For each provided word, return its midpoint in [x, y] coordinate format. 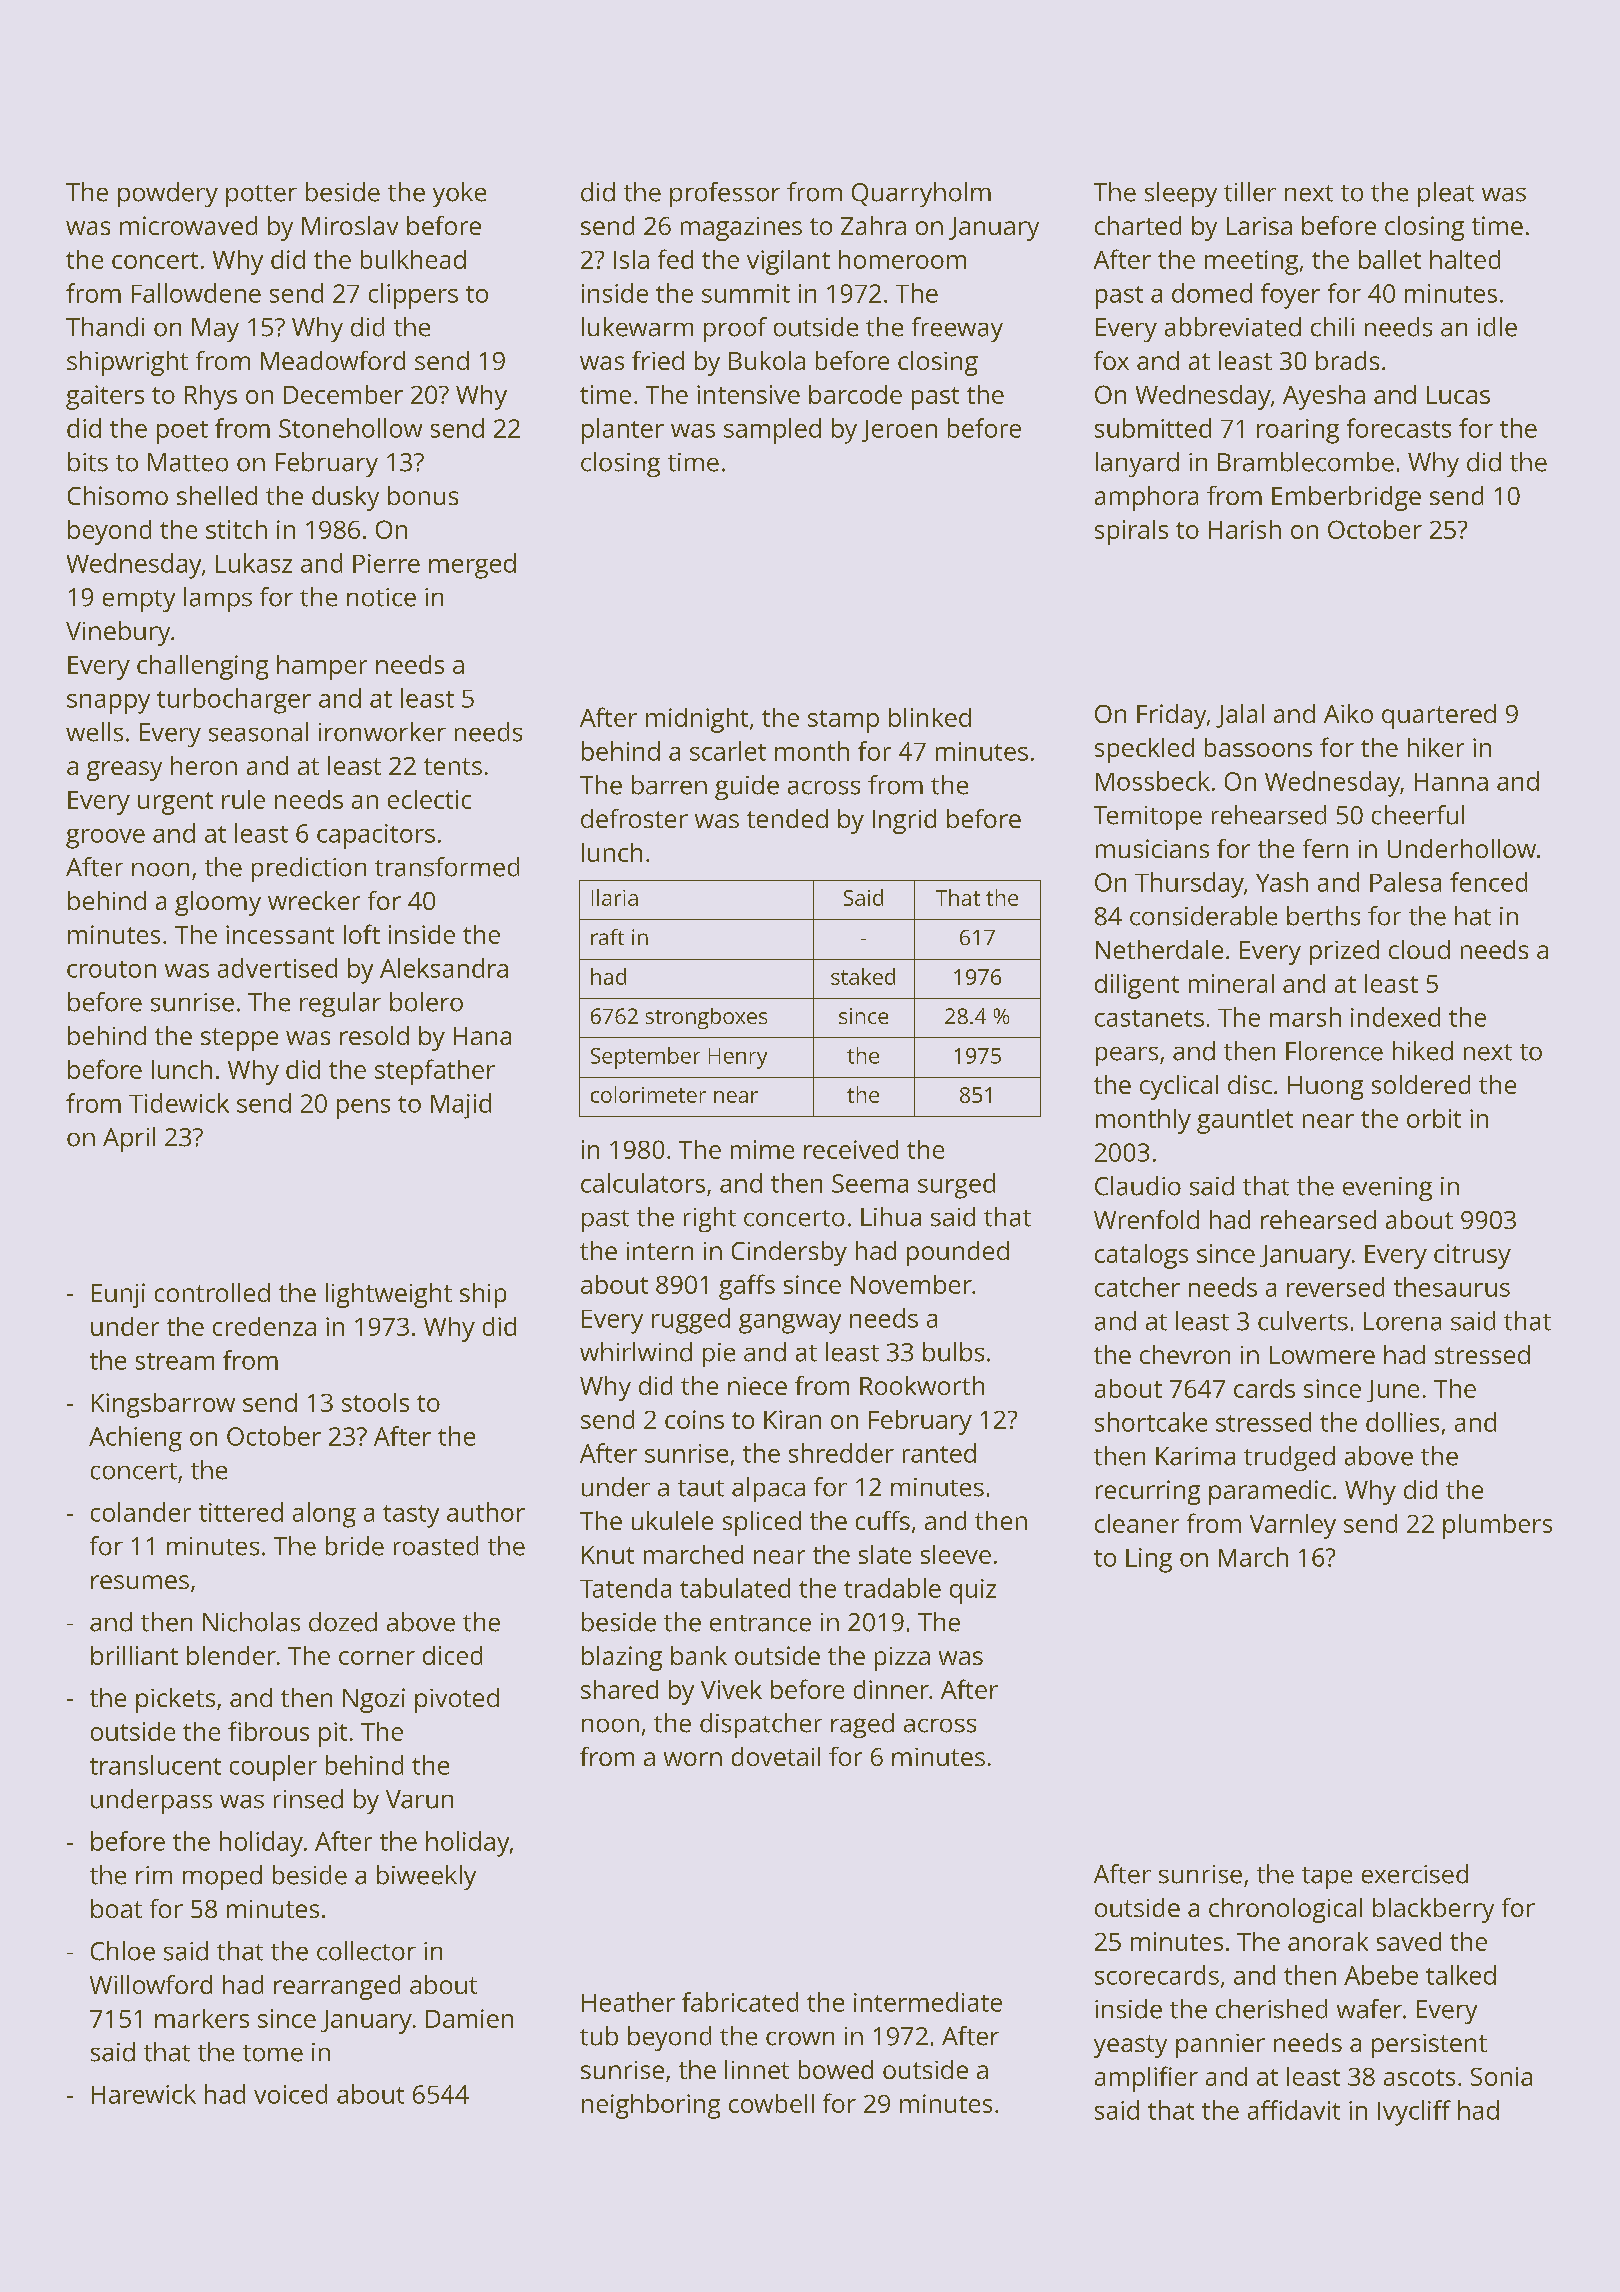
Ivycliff [1414, 2113]
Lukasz [254, 563]
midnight [697, 720]
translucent [155, 1765]
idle [1497, 327]
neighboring [651, 2106]
